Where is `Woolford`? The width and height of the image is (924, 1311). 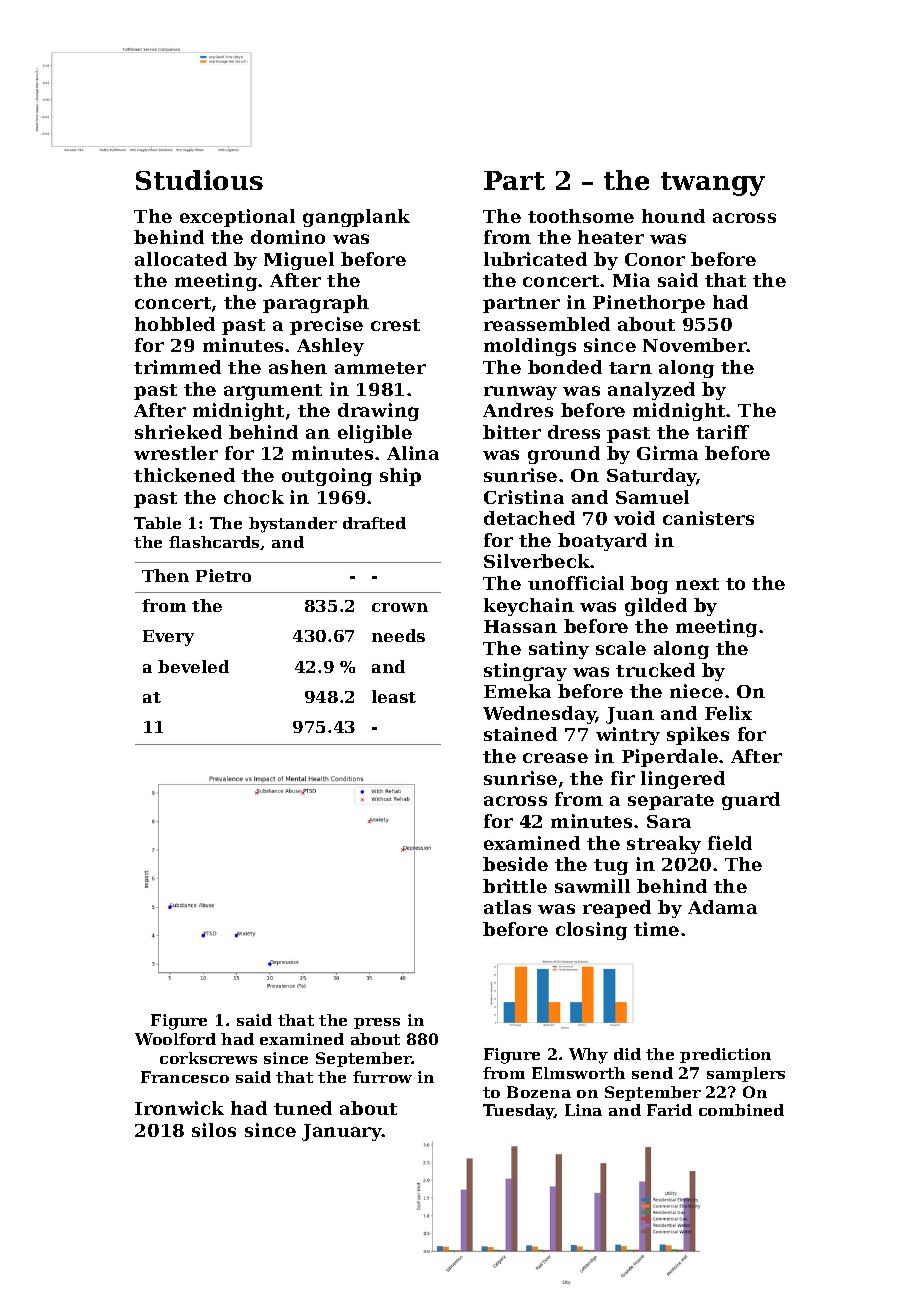
Woolford is located at coordinates (175, 1039).
